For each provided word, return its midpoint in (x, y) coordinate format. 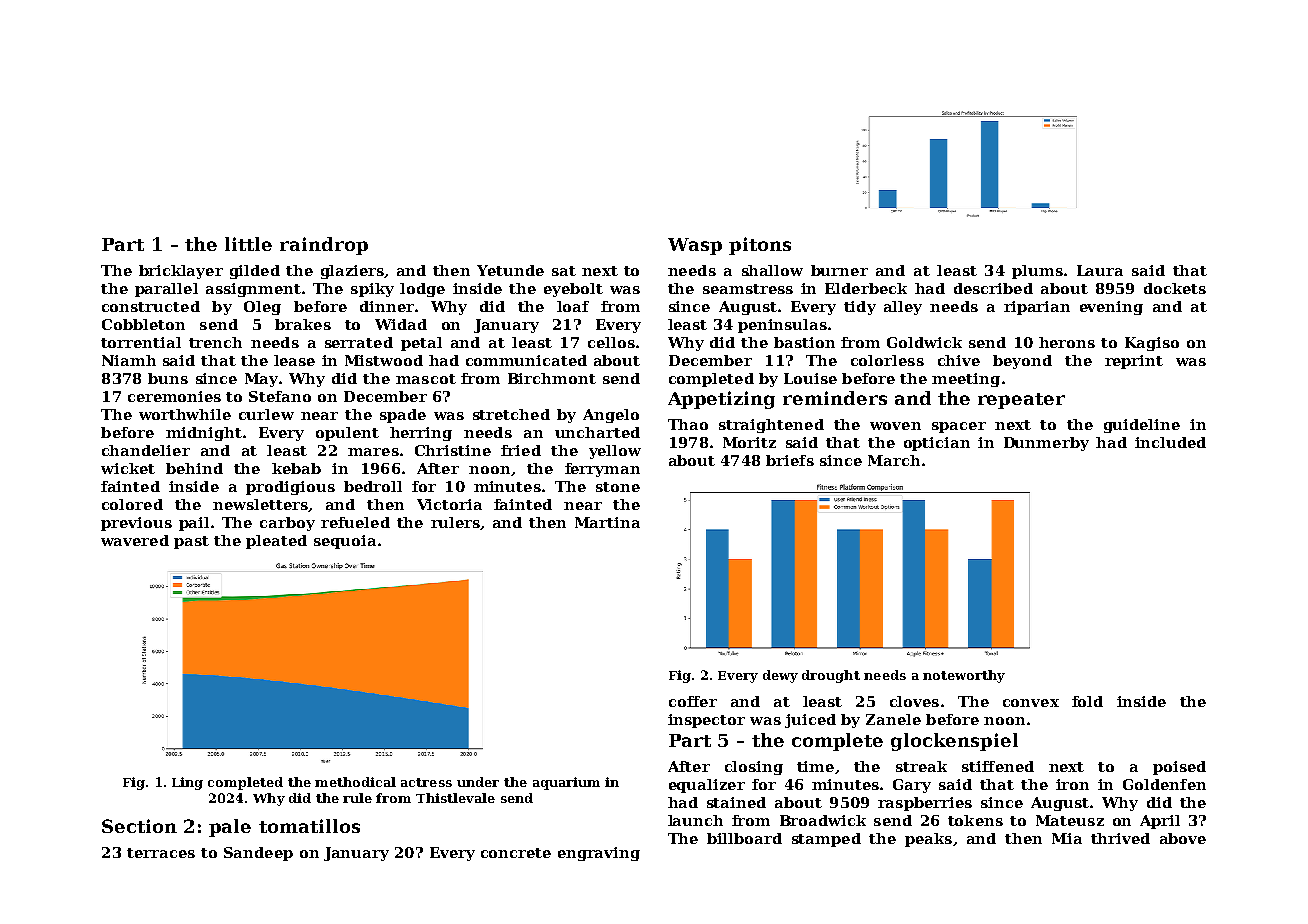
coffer (693, 701)
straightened (771, 426)
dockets (1175, 288)
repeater (1021, 401)
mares (373, 452)
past (191, 542)
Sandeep (258, 854)
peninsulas (782, 326)
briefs (790, 460)
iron (1072, 784)
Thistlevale (455, 798)
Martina (607, 522)
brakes (303, 324)
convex (1031, 703)
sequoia (345, 542)
